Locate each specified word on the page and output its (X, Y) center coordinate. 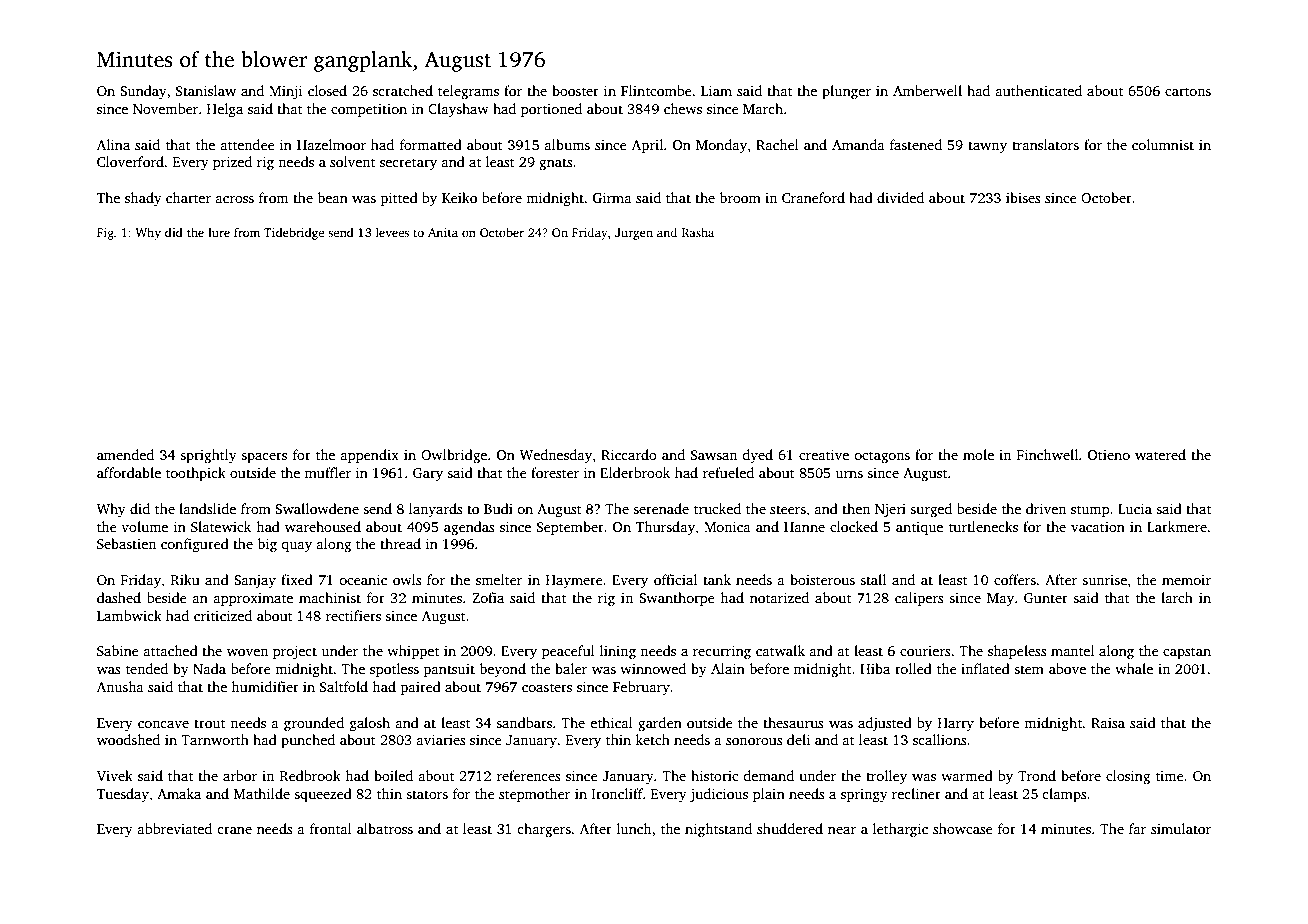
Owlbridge (454, 456)
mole (978, 454)
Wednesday (556, 456)
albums (567, 144)
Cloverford (130, 161)
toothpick (196, 474)
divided (900, 197)
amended (125, 454)
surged (931, 510)
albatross (385, 828)
